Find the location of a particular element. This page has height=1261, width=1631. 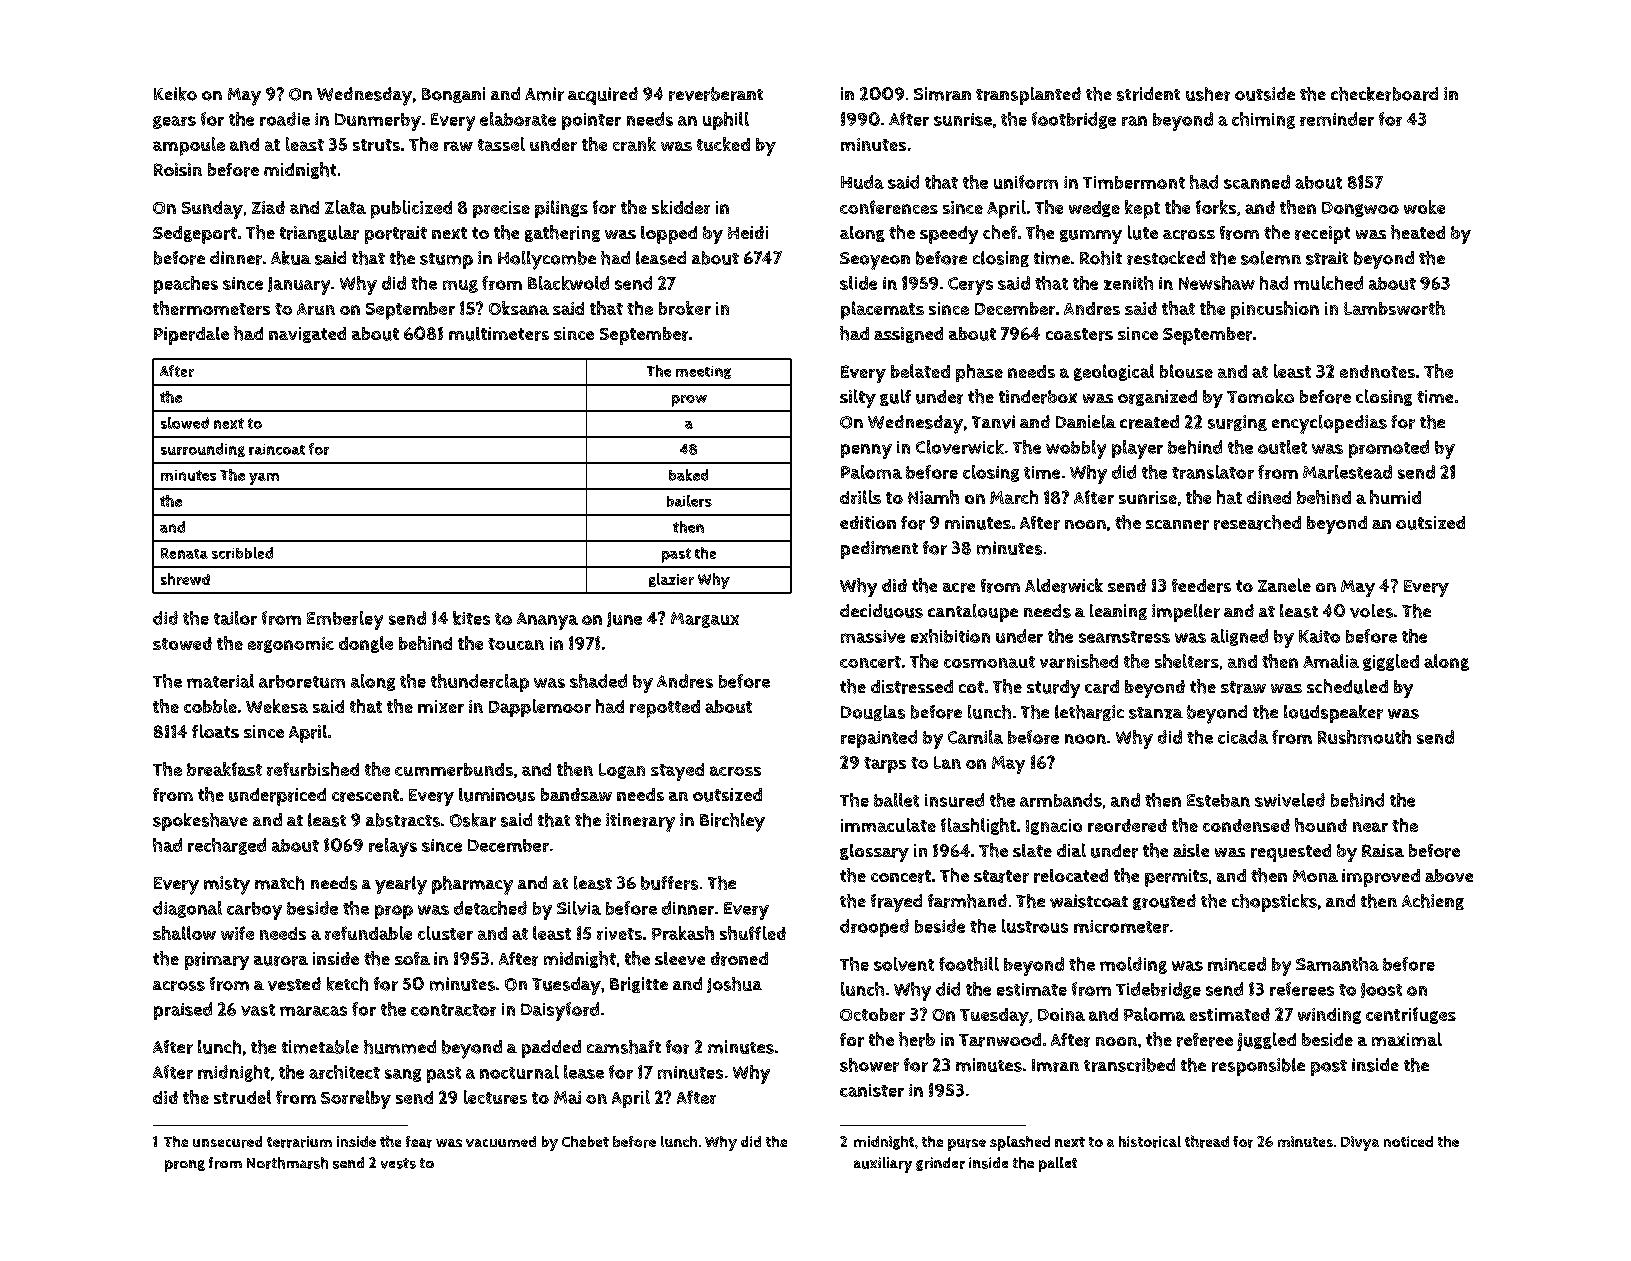

checkerboard is located at coordinates (1384, 94).
